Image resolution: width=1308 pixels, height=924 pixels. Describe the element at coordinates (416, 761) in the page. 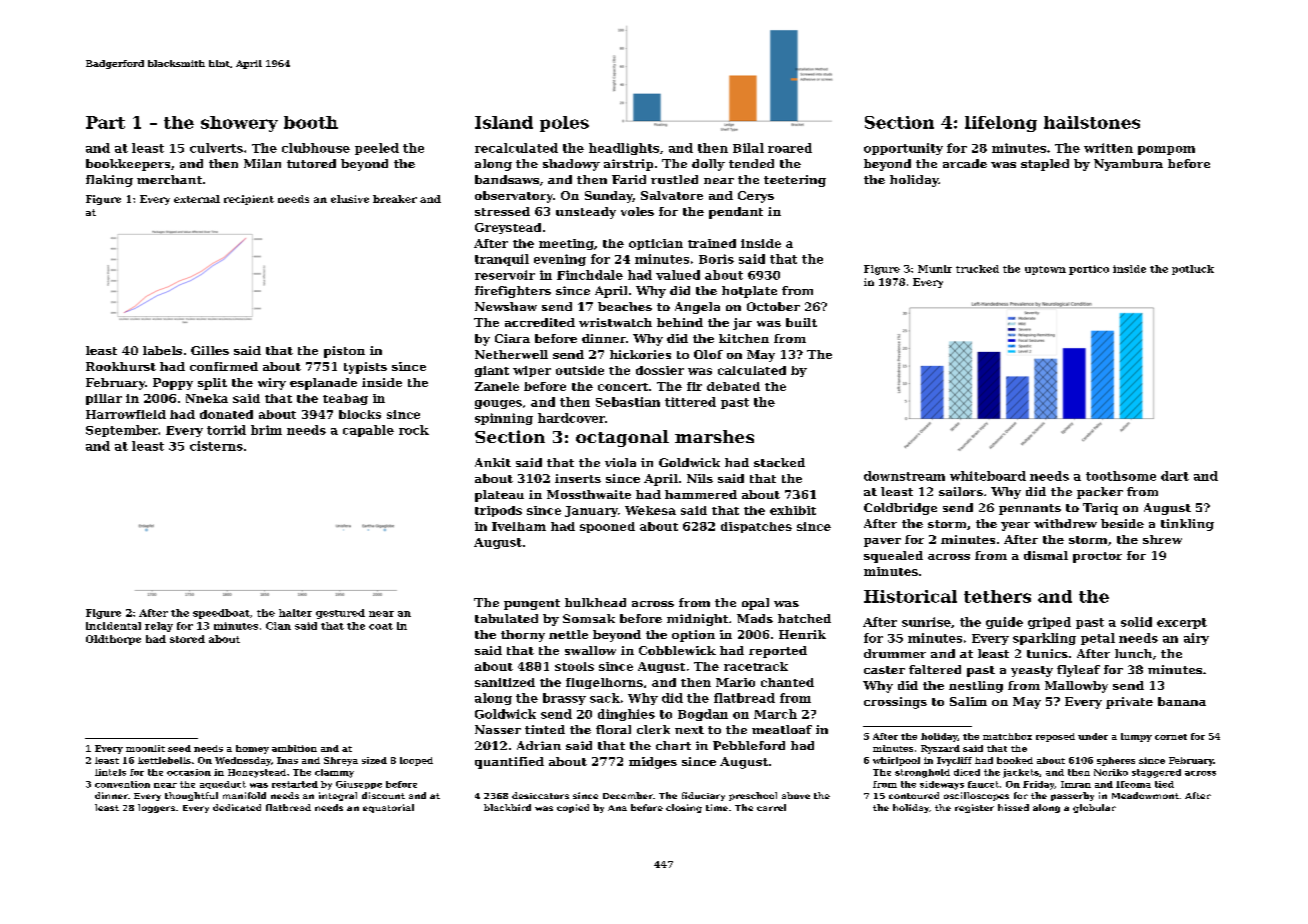

I see `looped` at that location.
